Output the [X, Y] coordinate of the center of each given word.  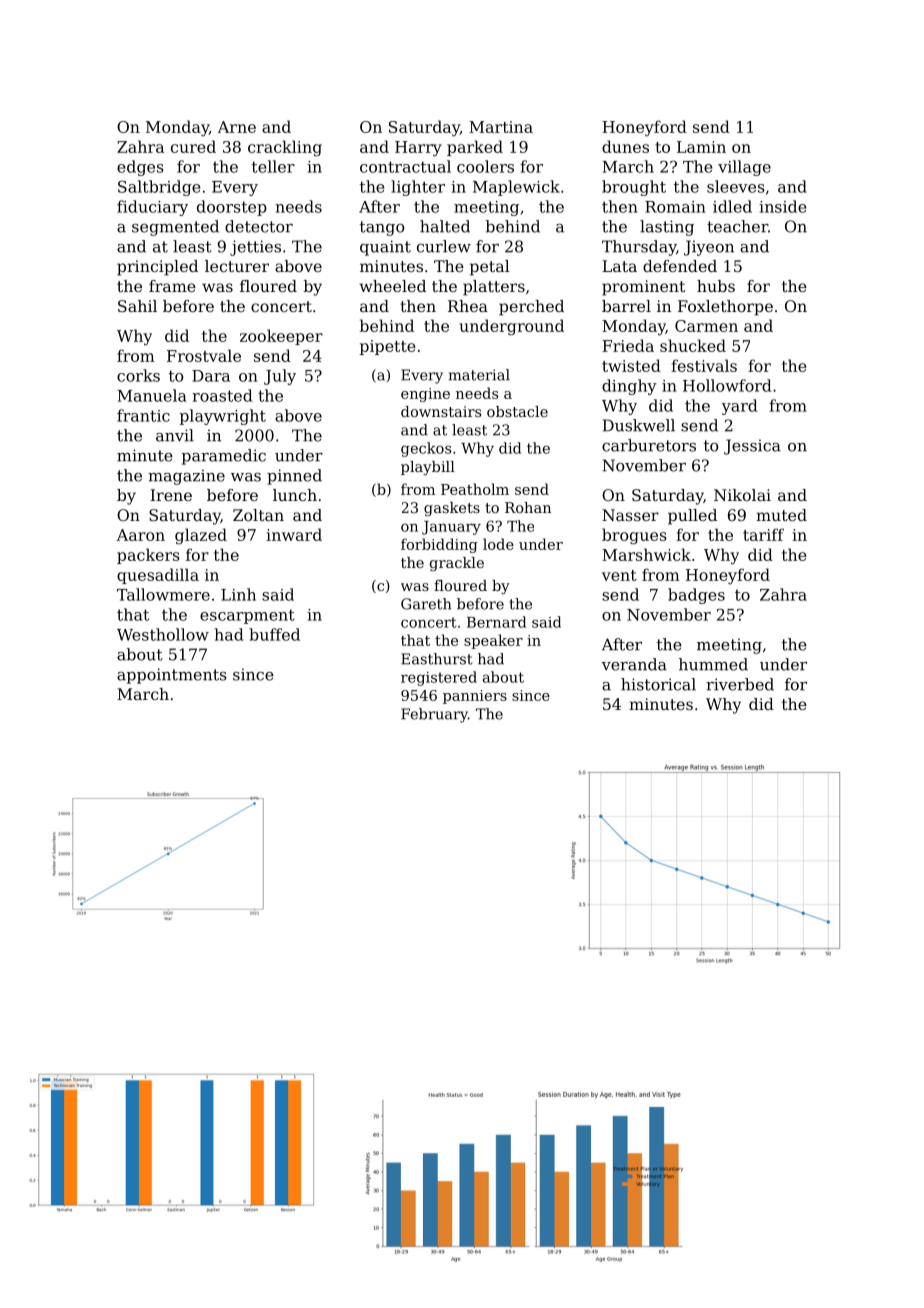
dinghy [629, 387]
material [479, 375]
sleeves [736, 186]
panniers [475, 697]
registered [439, 678]
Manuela [152, 395]
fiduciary [152, 208]
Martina [501, 127]
